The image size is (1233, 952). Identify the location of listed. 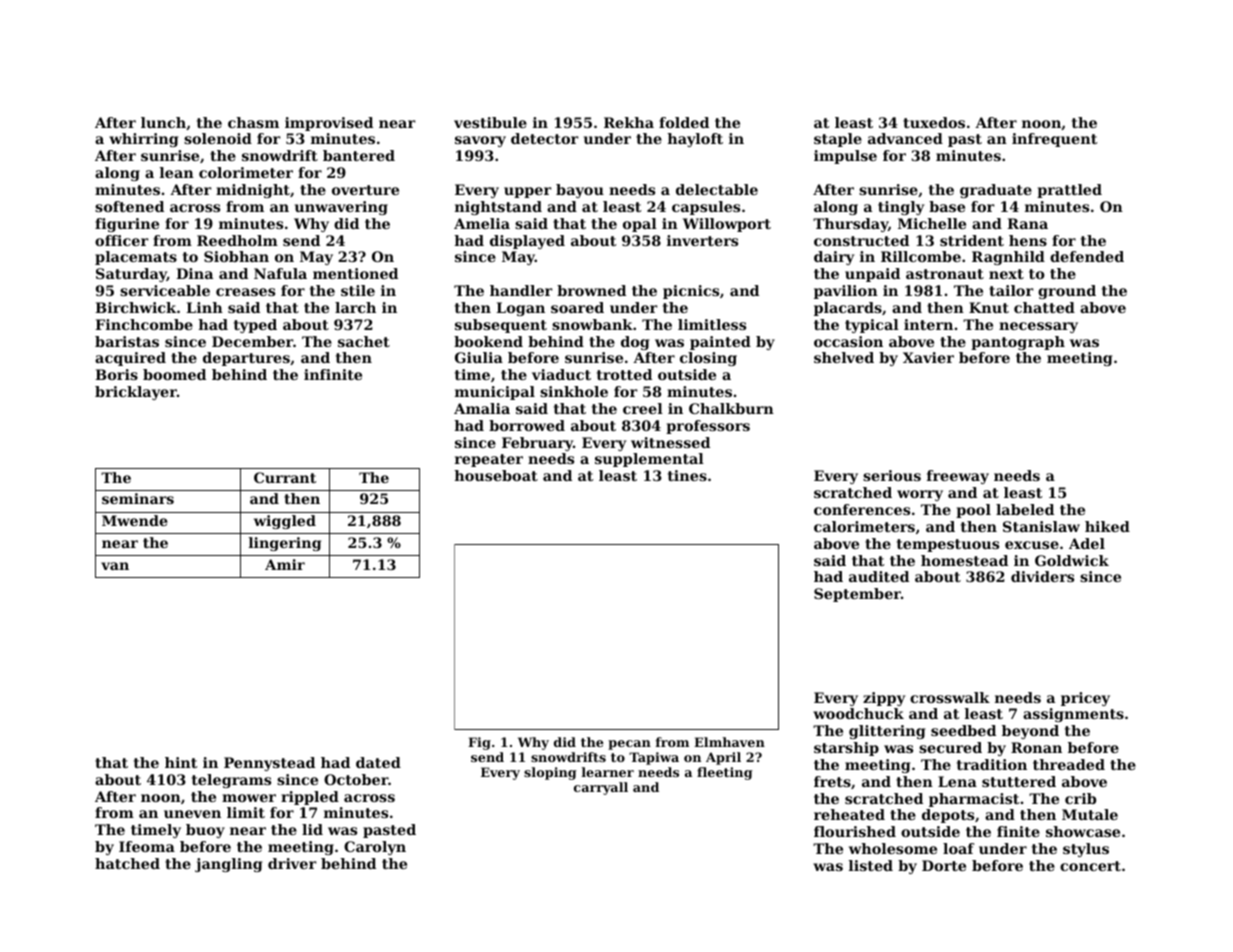
(871, 865).
